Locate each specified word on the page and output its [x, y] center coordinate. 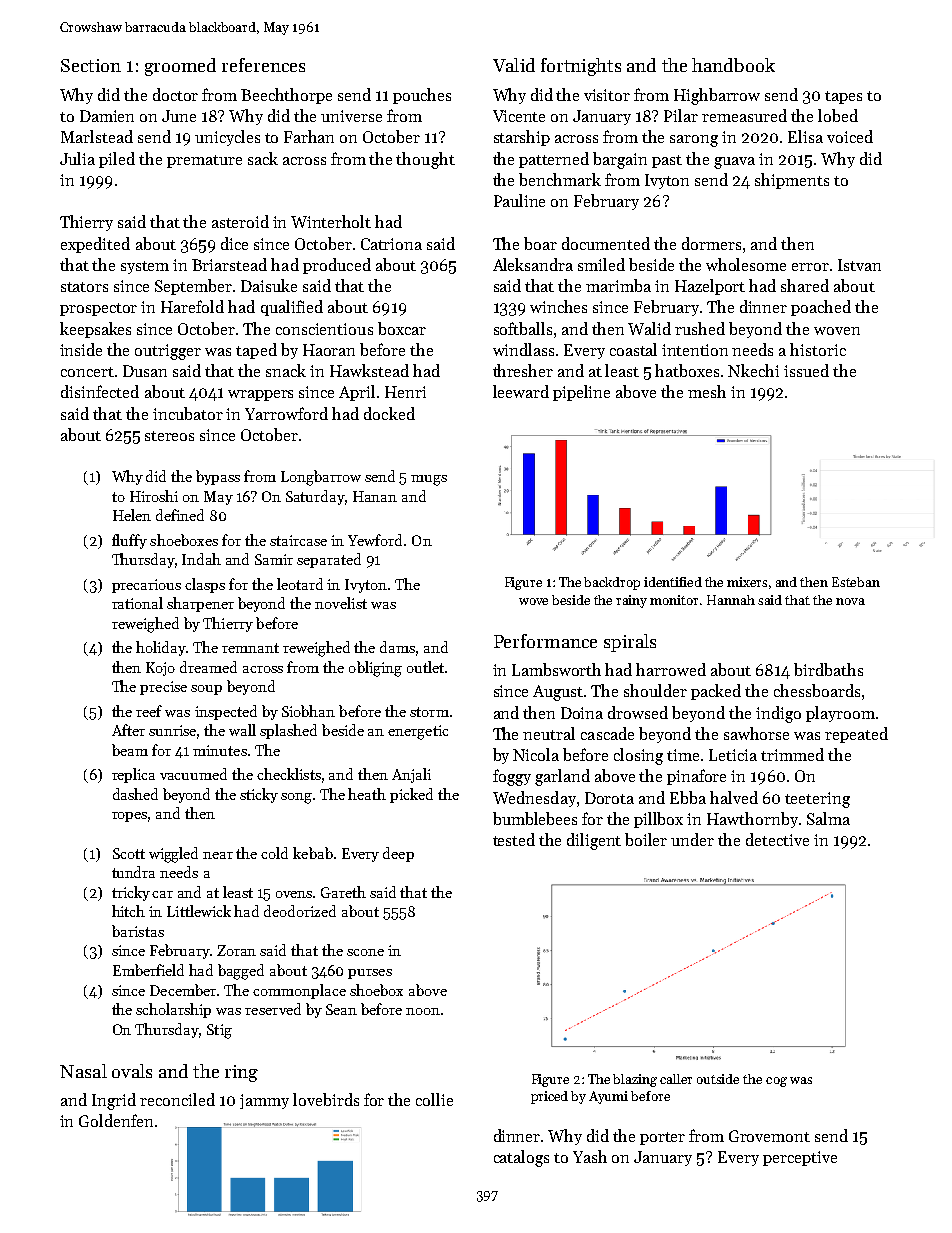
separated [329, 560]
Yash [590, 1156]
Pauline [519, 200]
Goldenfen [116, 1120]
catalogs [521, 1158]
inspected [226, 712]
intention [695, 350]
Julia [77, 158]
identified [673, 582]
